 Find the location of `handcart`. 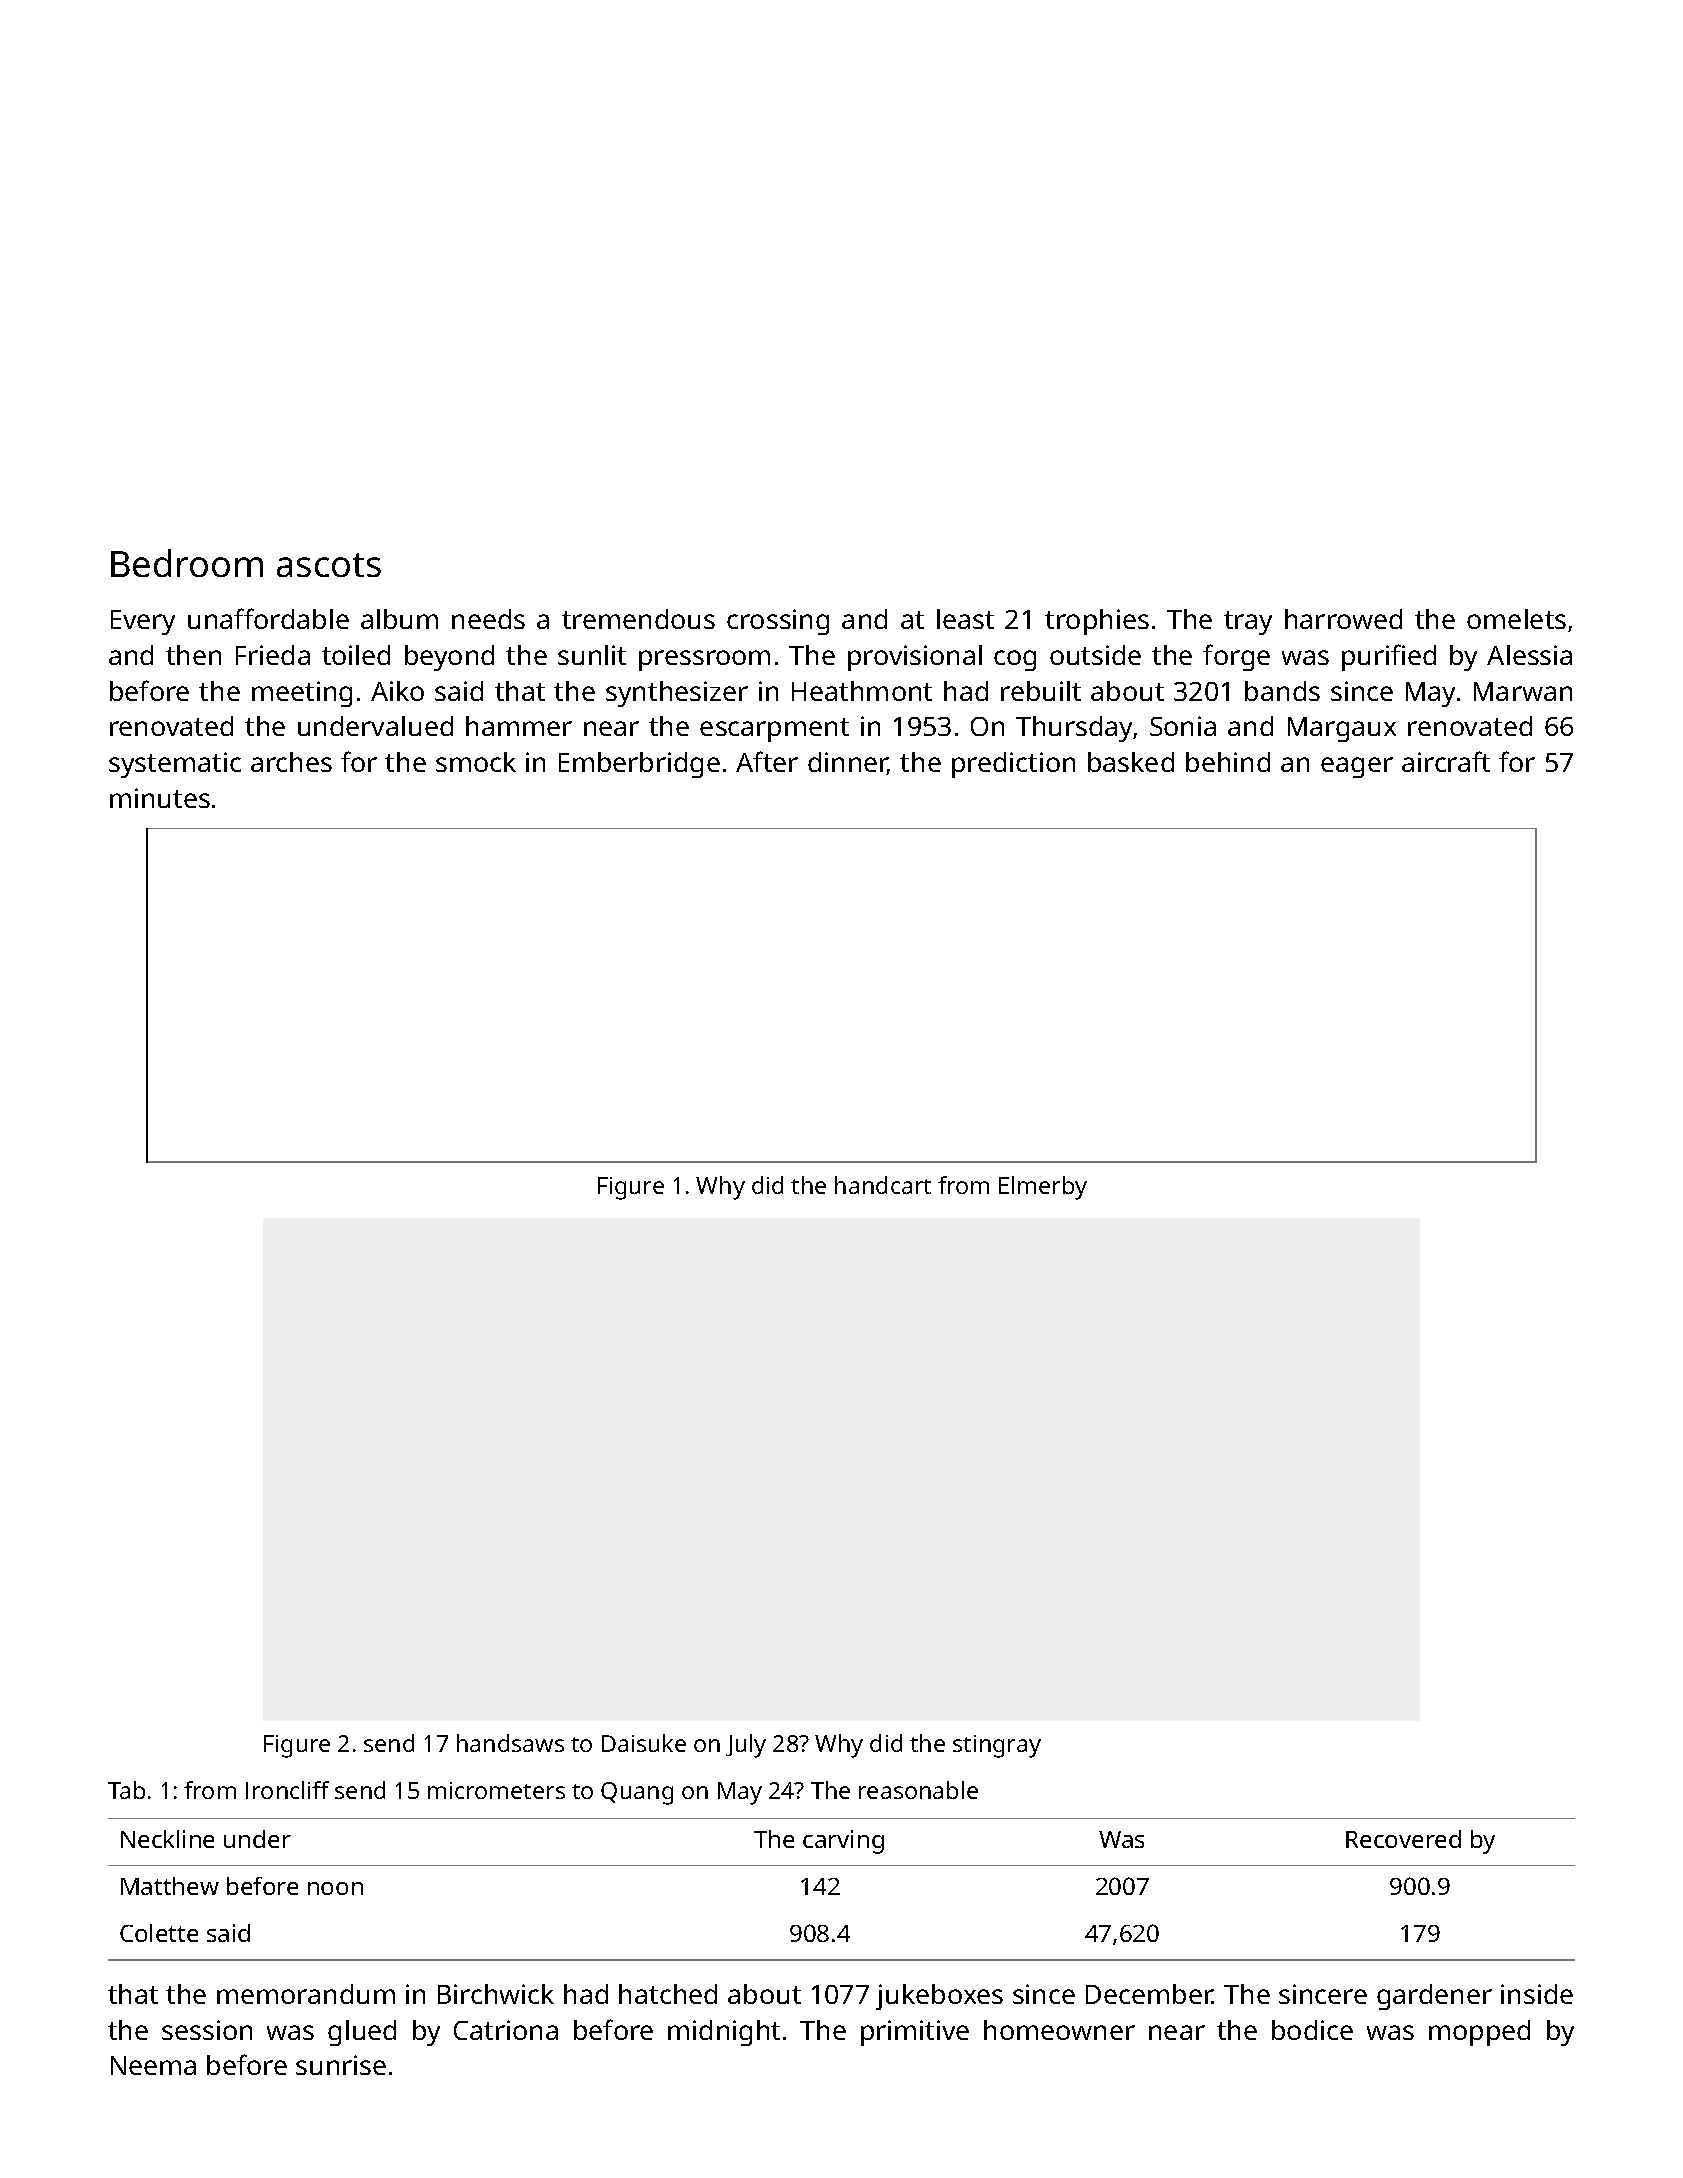

handcart is located at coordinates (883, 1185).
